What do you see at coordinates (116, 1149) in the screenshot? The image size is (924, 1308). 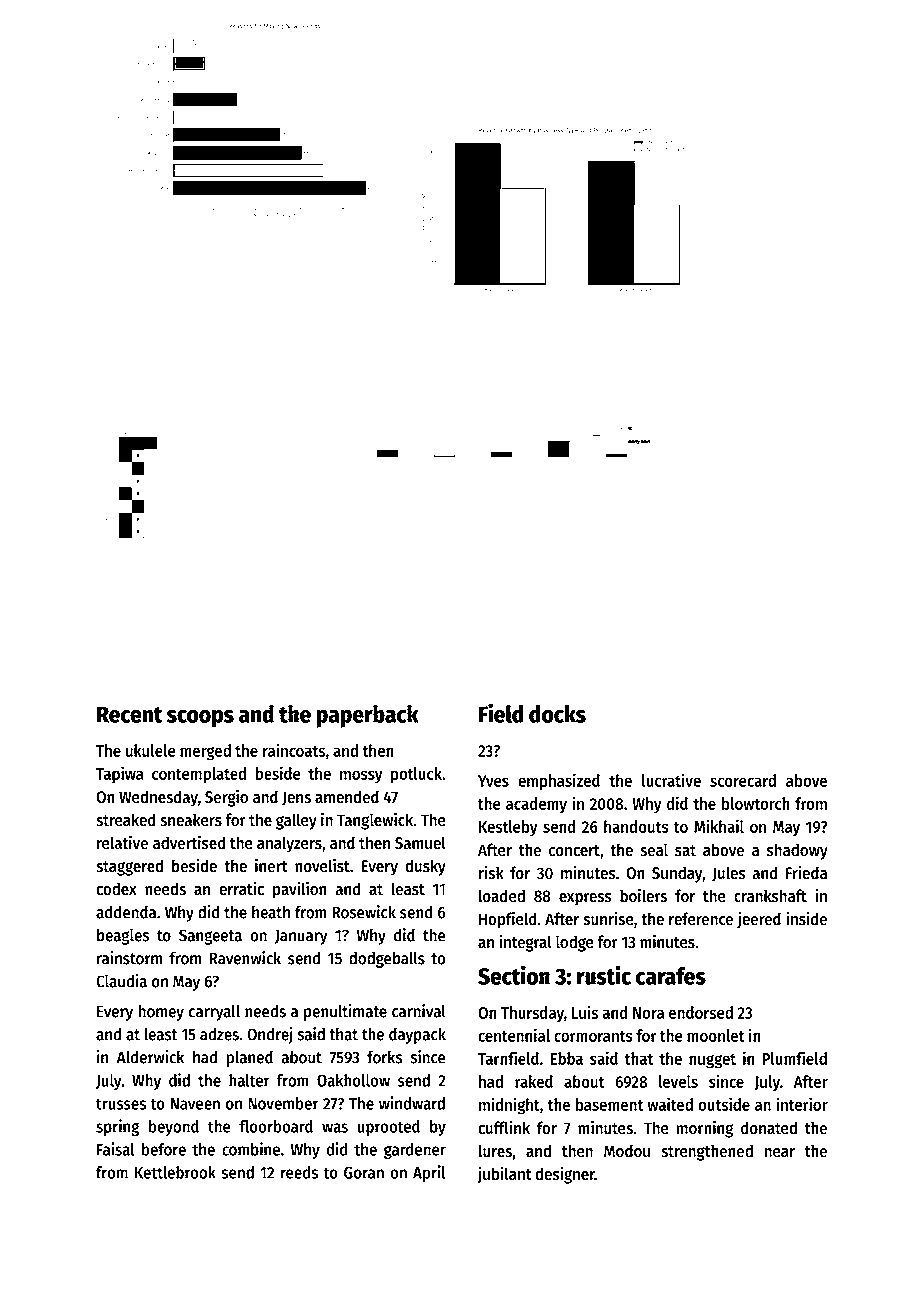 I see `Faisal` at bounding box center [116, 1149].
